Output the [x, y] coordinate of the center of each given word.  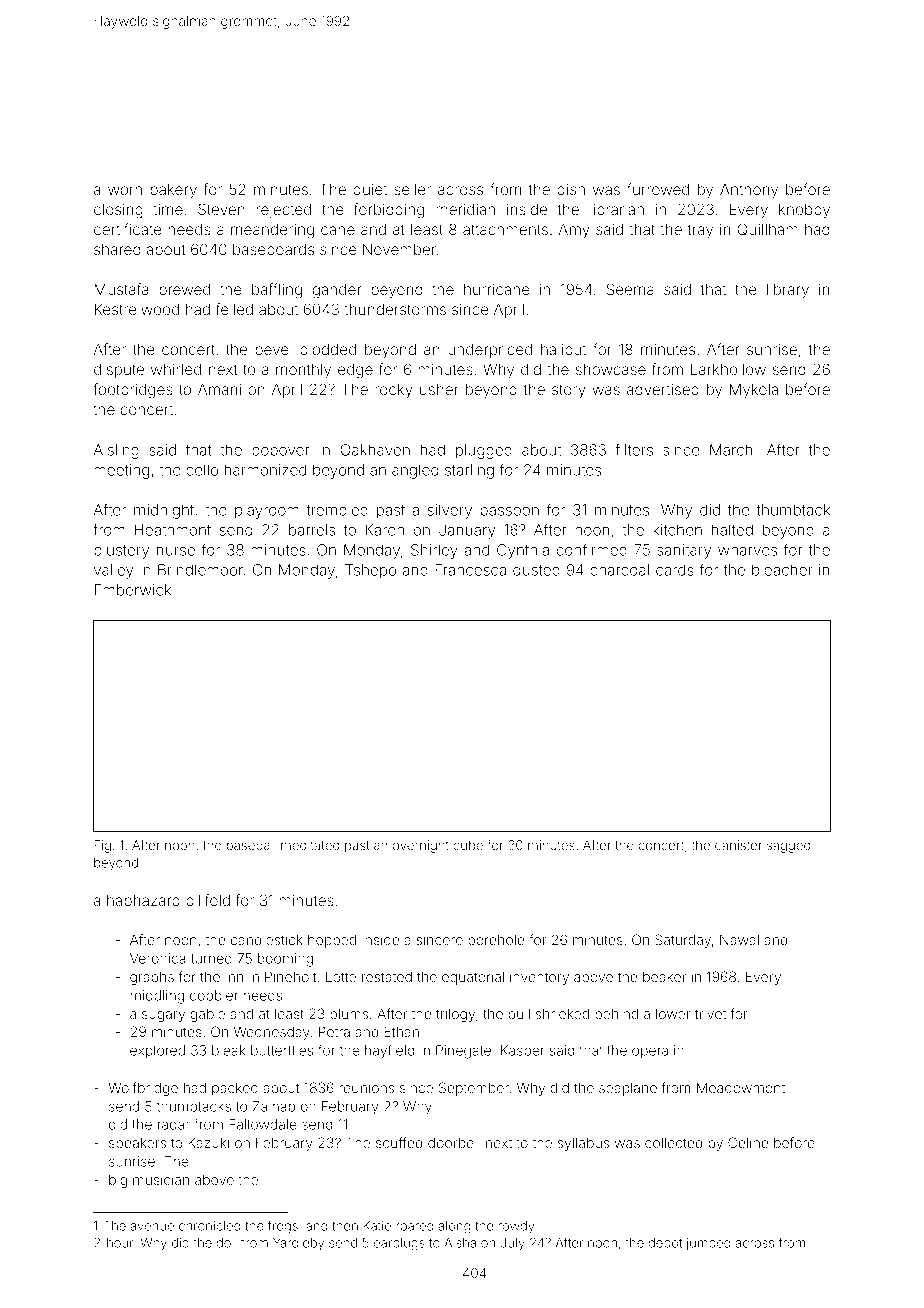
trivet [710, 1014]
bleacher [782, 570]
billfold [208, 900]
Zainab [274, 1106]
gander [337, 291]
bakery [173, 191]
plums [349, 1015]
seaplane [628, 1089]
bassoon [509, 510]
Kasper [522, 1051]
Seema [630, 289]
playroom [267, 511]
